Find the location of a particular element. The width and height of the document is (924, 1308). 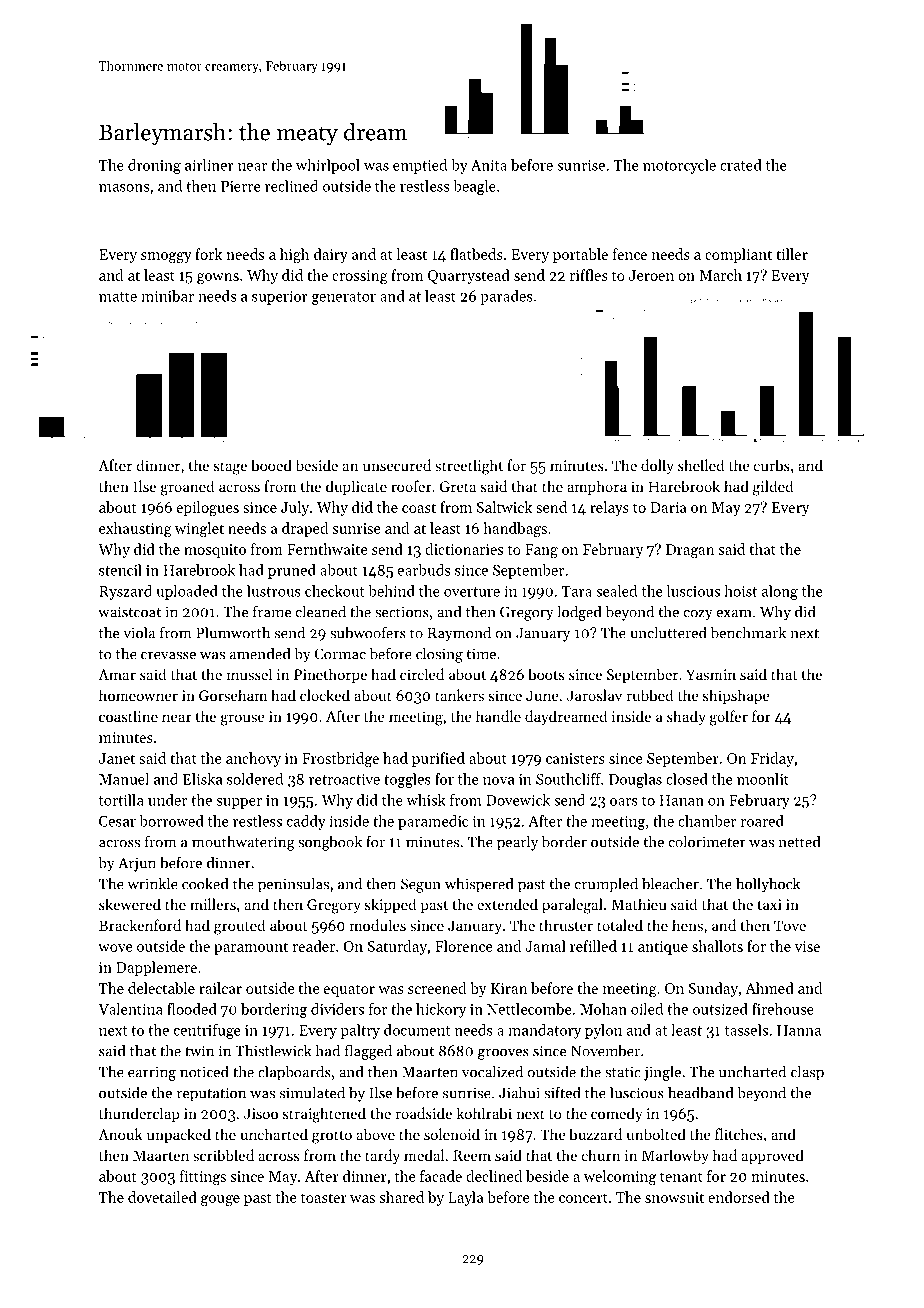

flitches is located at coordinates (739, 1134).
